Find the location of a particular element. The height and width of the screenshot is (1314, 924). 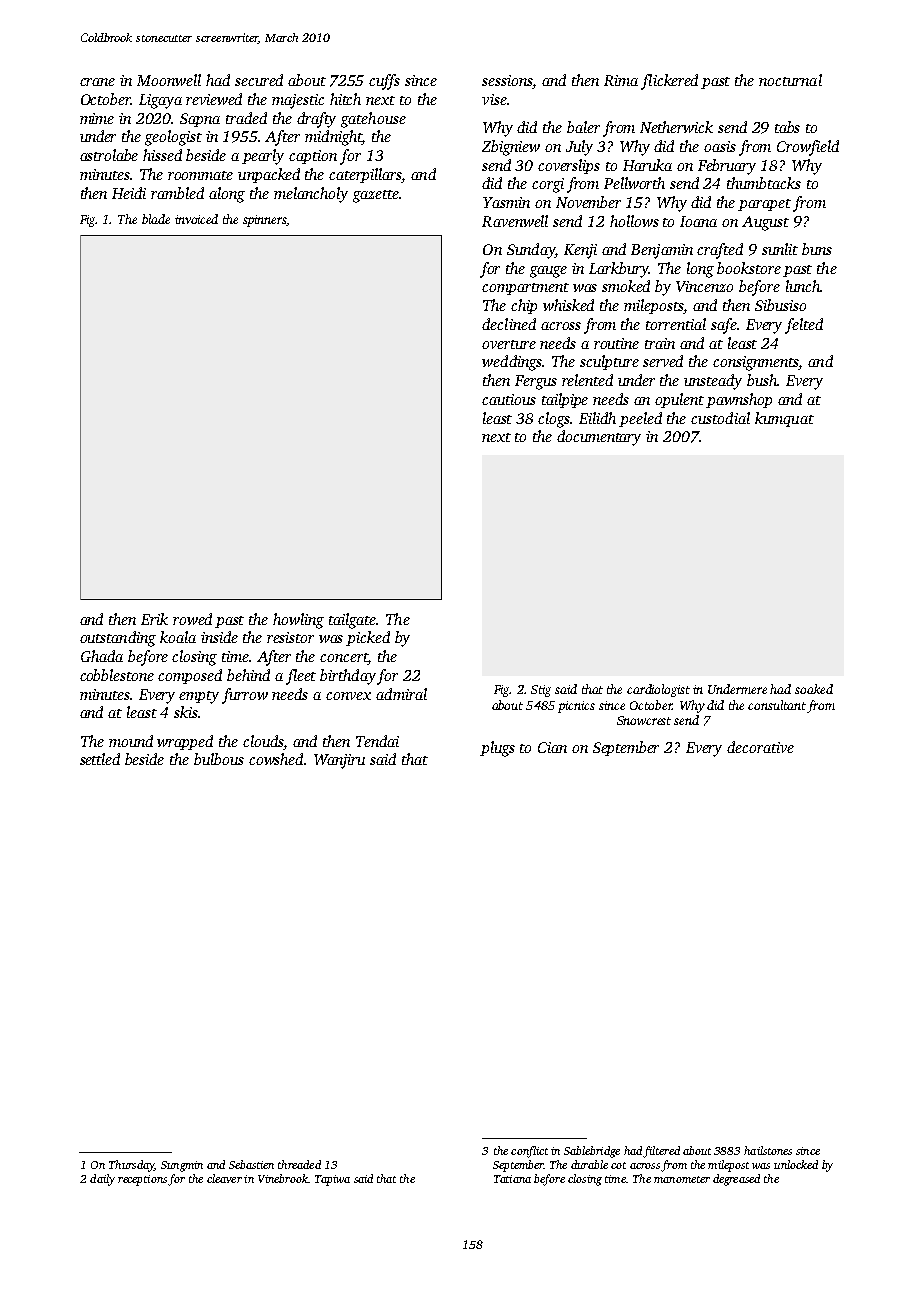

documentary is located at coordinates (599, 438).
